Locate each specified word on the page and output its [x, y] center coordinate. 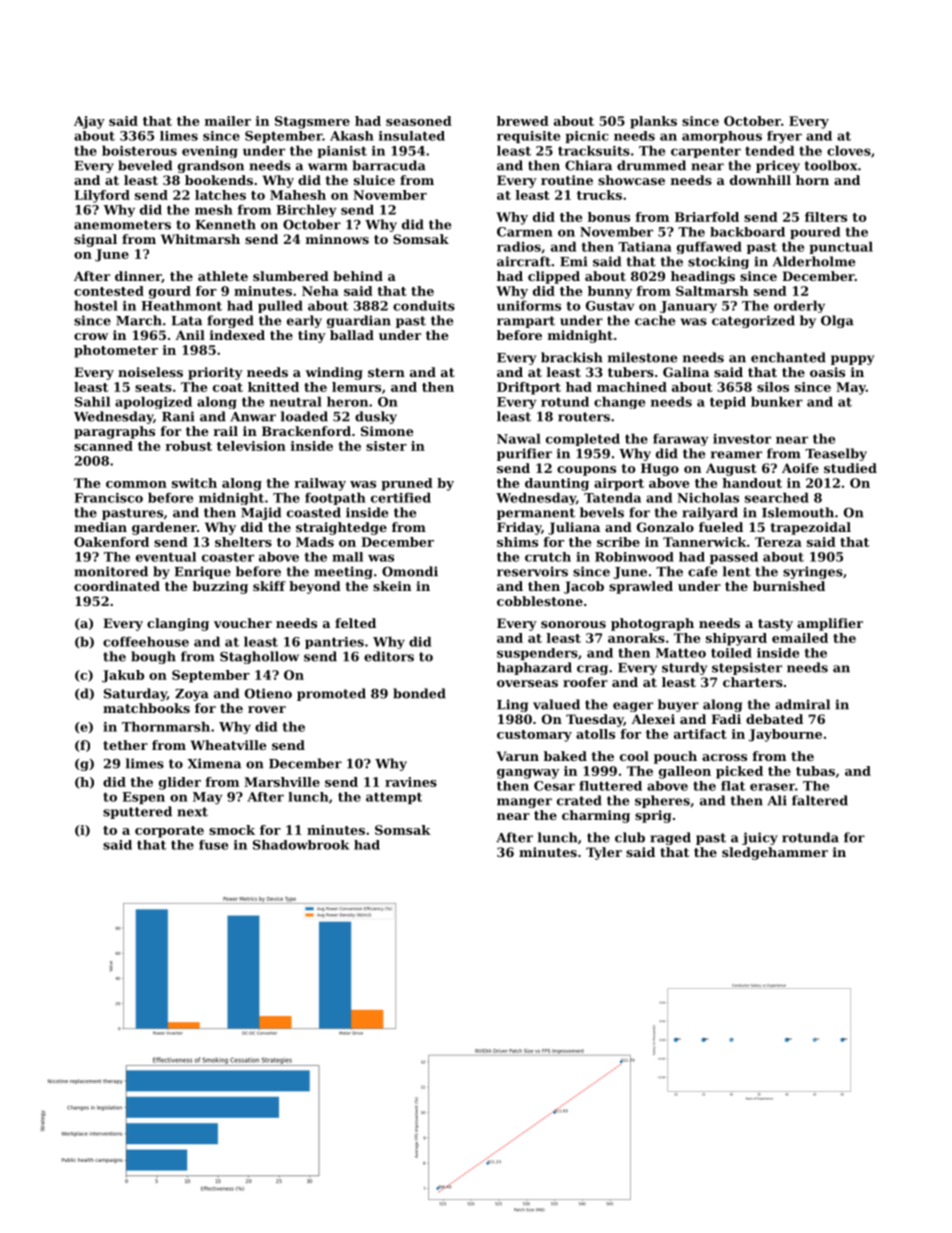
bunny [610, 292]
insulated [412, 136]
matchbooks [146, 708]
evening [210, 152]
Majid [261, 513]
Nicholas [708, 497]
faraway [681, 440]
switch [194, 483]
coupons [586, 471]
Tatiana [645, 247]
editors [389, 656]
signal [95, 240]
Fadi [726, 719]
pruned [407, 484]
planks [653, 122]
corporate [169, 832]
